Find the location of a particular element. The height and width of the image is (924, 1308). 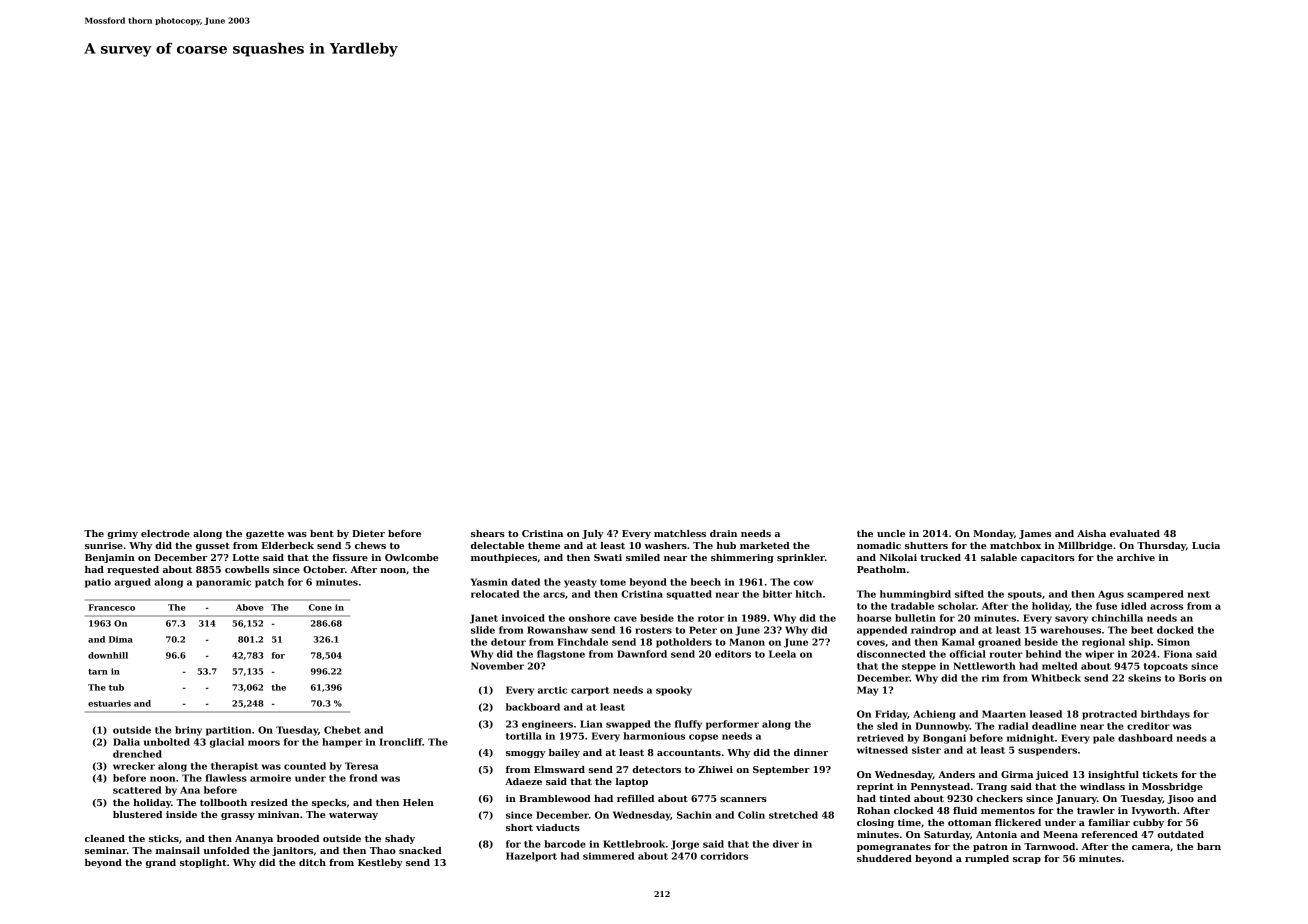

drain is located at coordinates (723, 533).
